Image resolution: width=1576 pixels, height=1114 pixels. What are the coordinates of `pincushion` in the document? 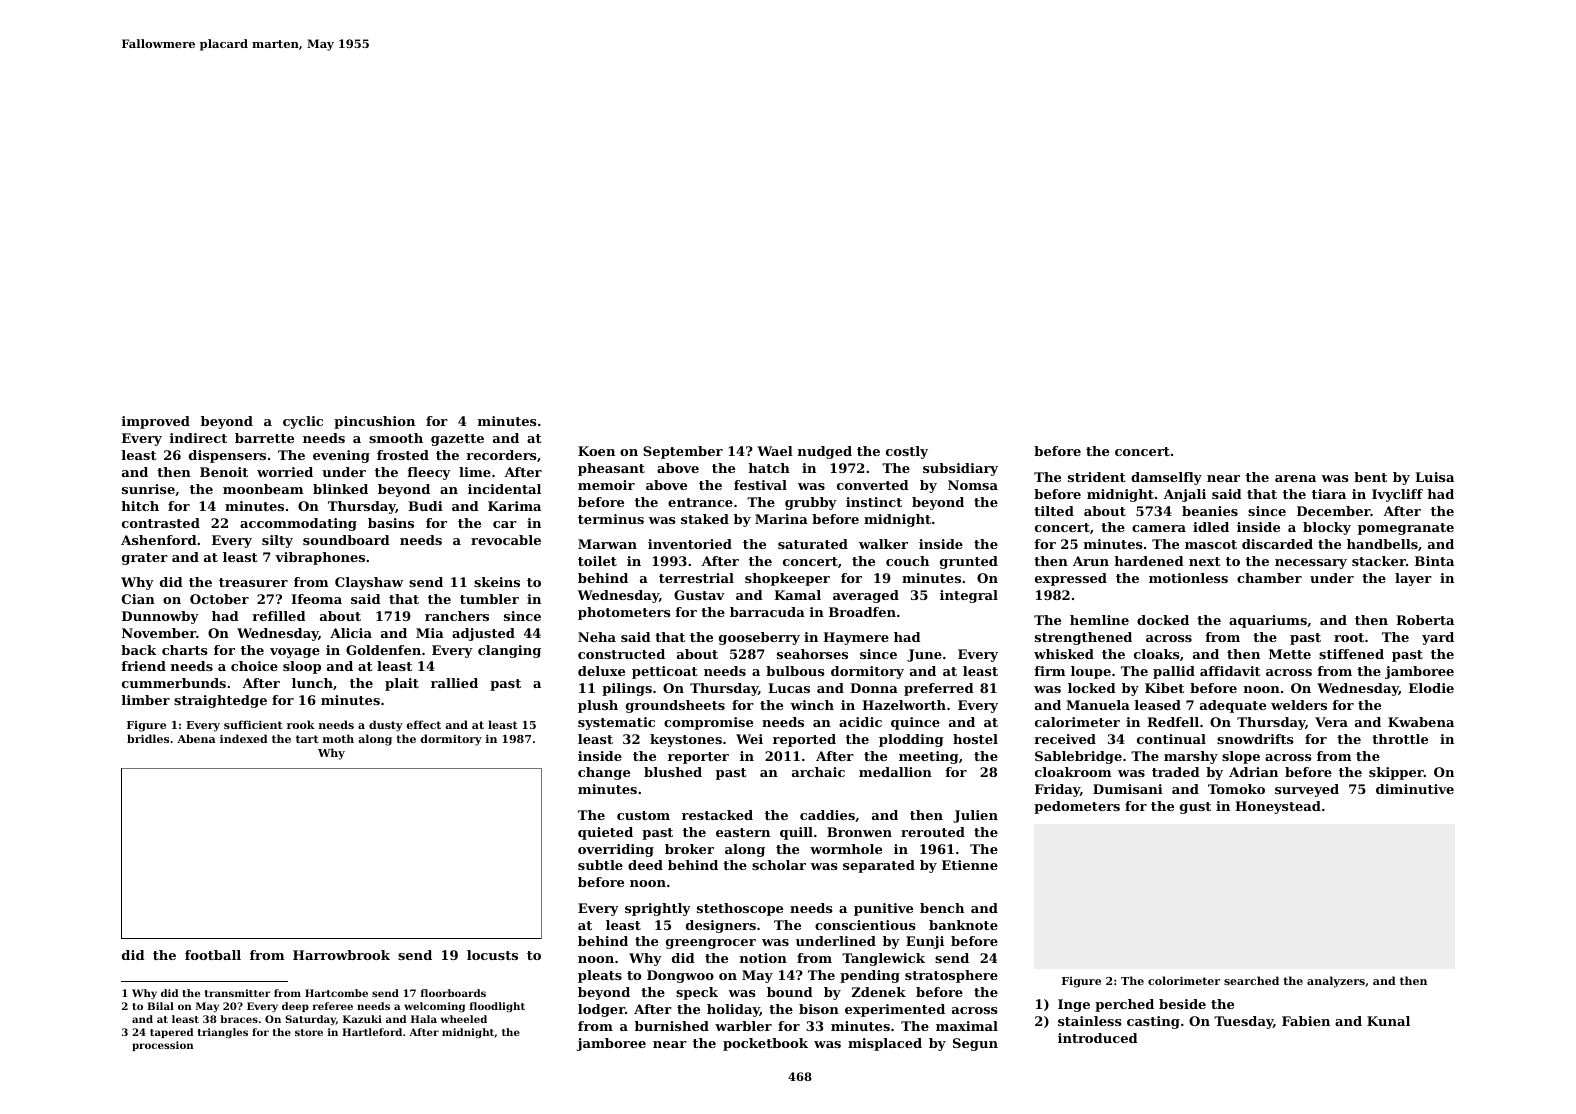 It's located at (374, 422).
